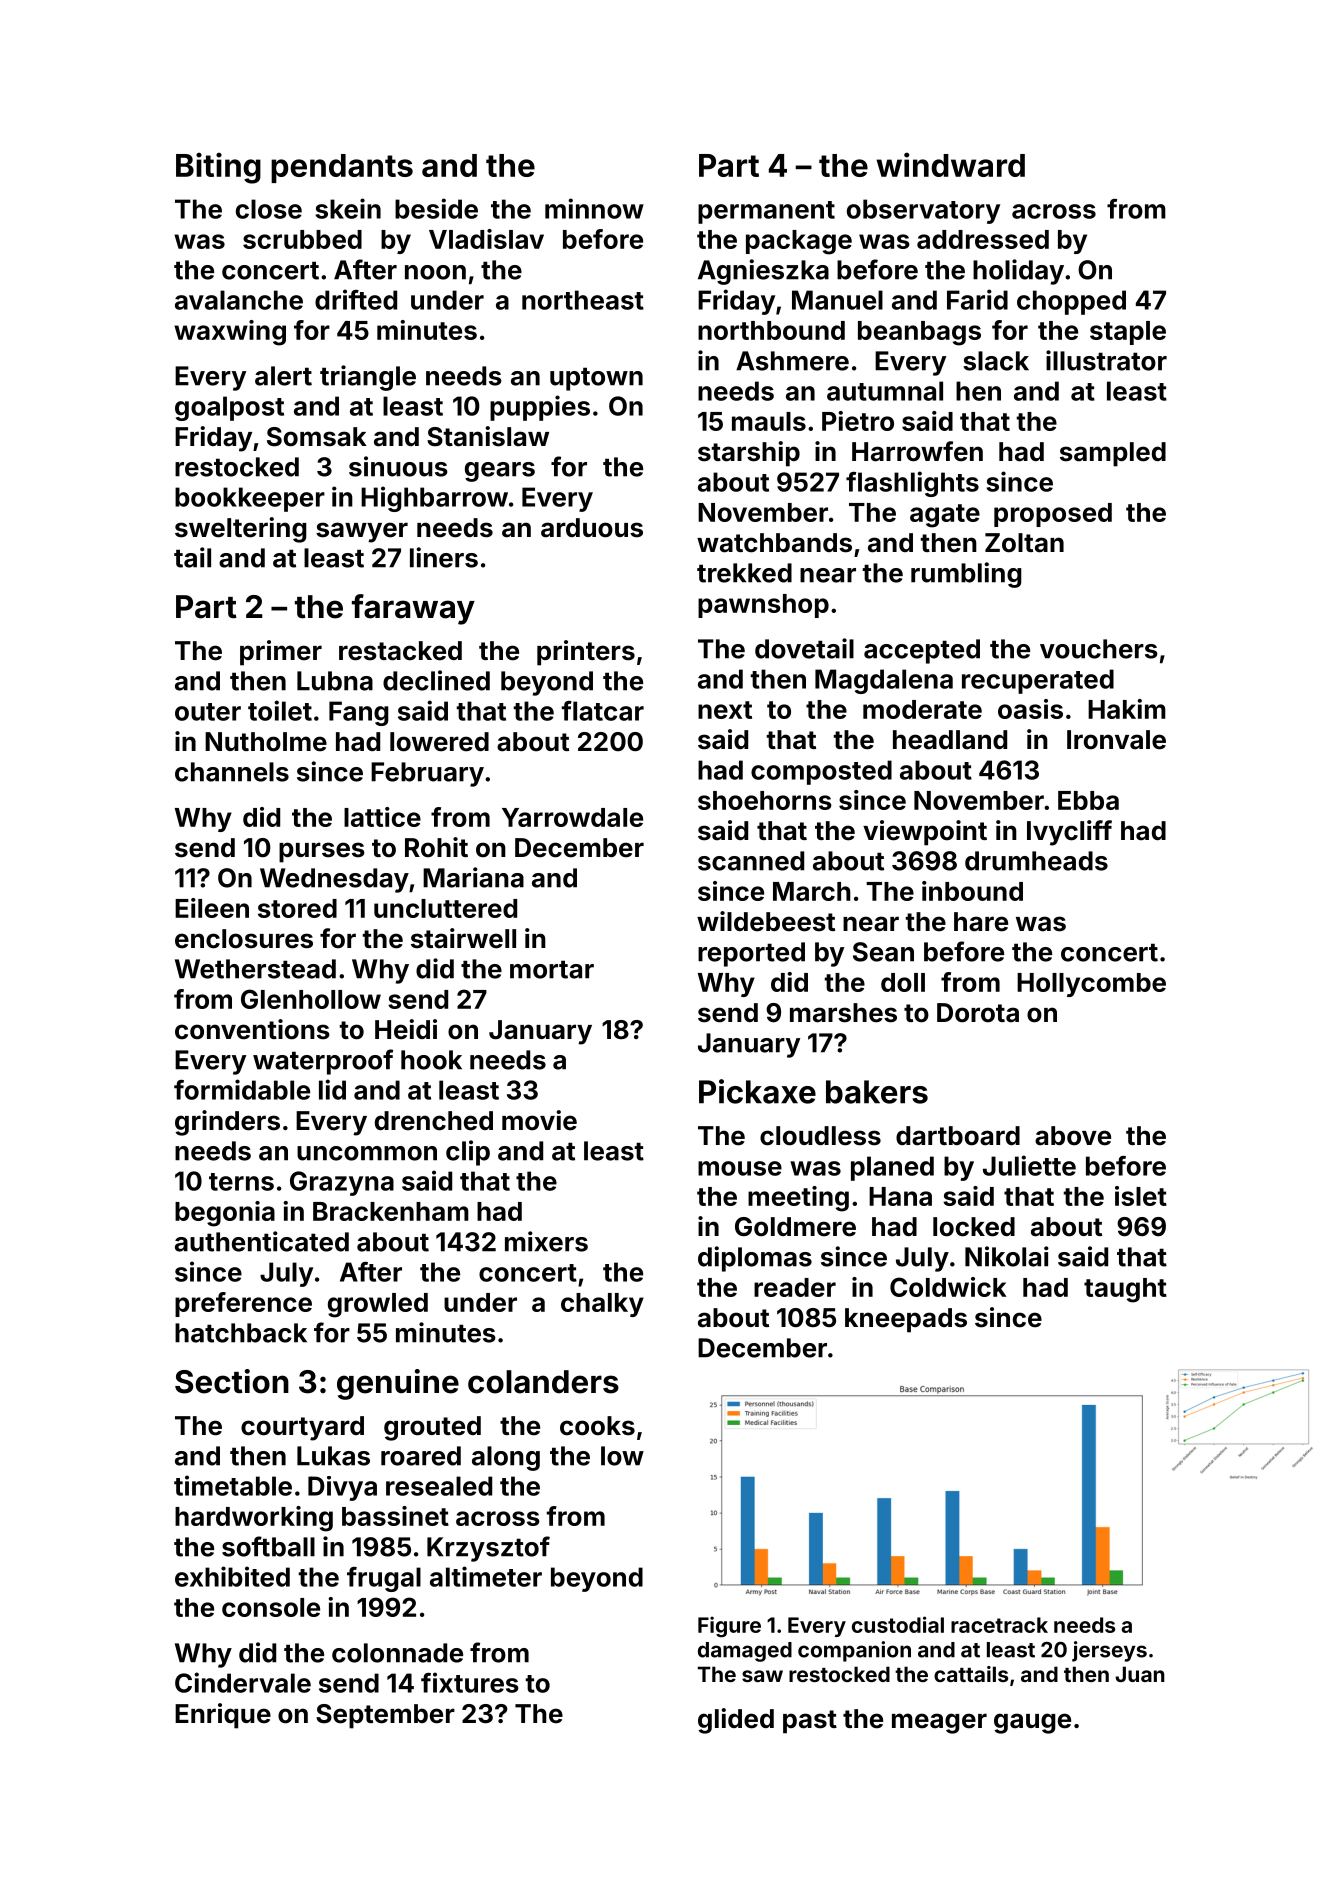 The image size is (1341, 1897). What do you see at coordinates (342, 168) in the document?
I see `pendants` at bounding box center [342, 168].
